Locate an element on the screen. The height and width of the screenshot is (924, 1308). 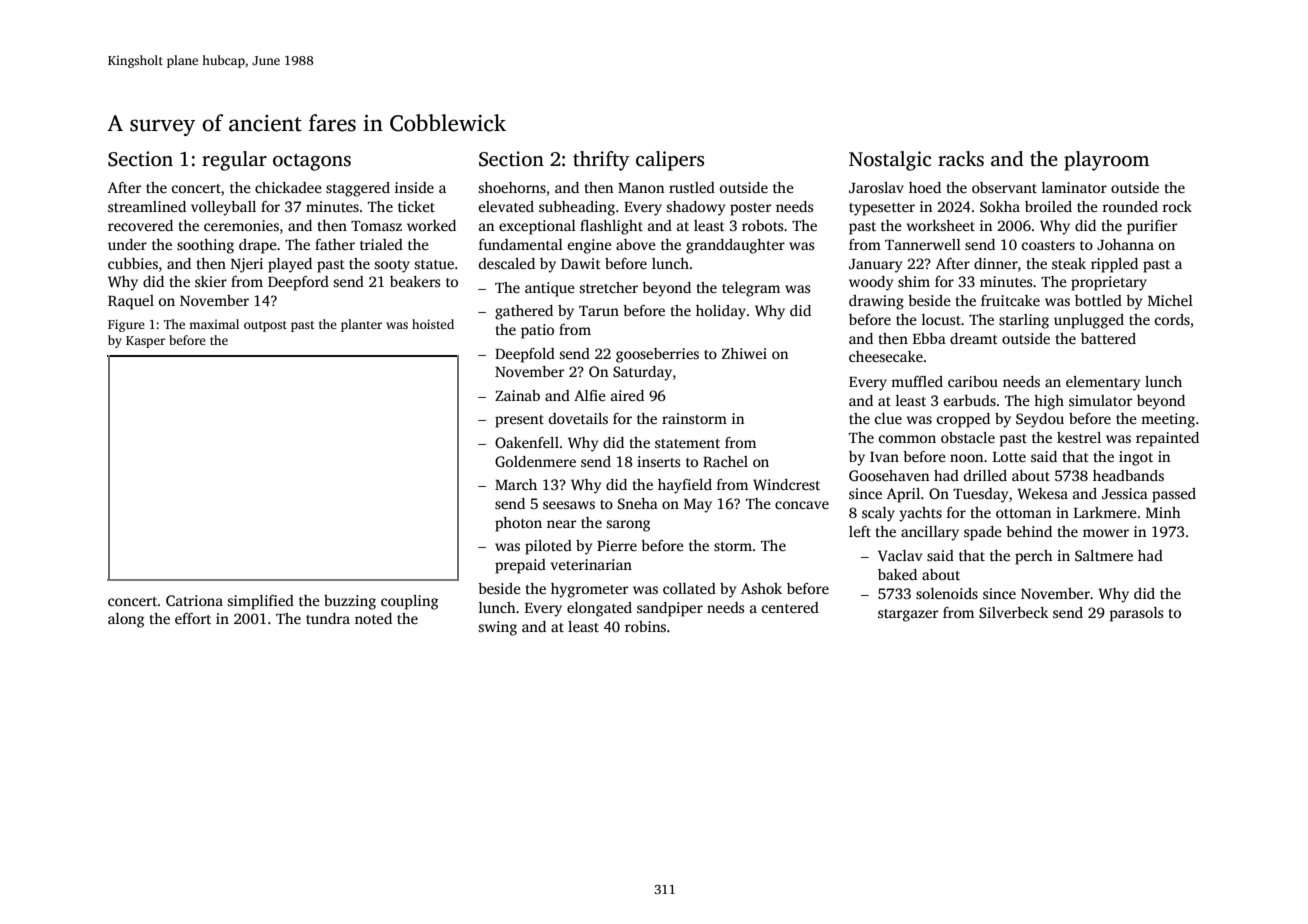
tundra is located at coordinates (328, 618).
